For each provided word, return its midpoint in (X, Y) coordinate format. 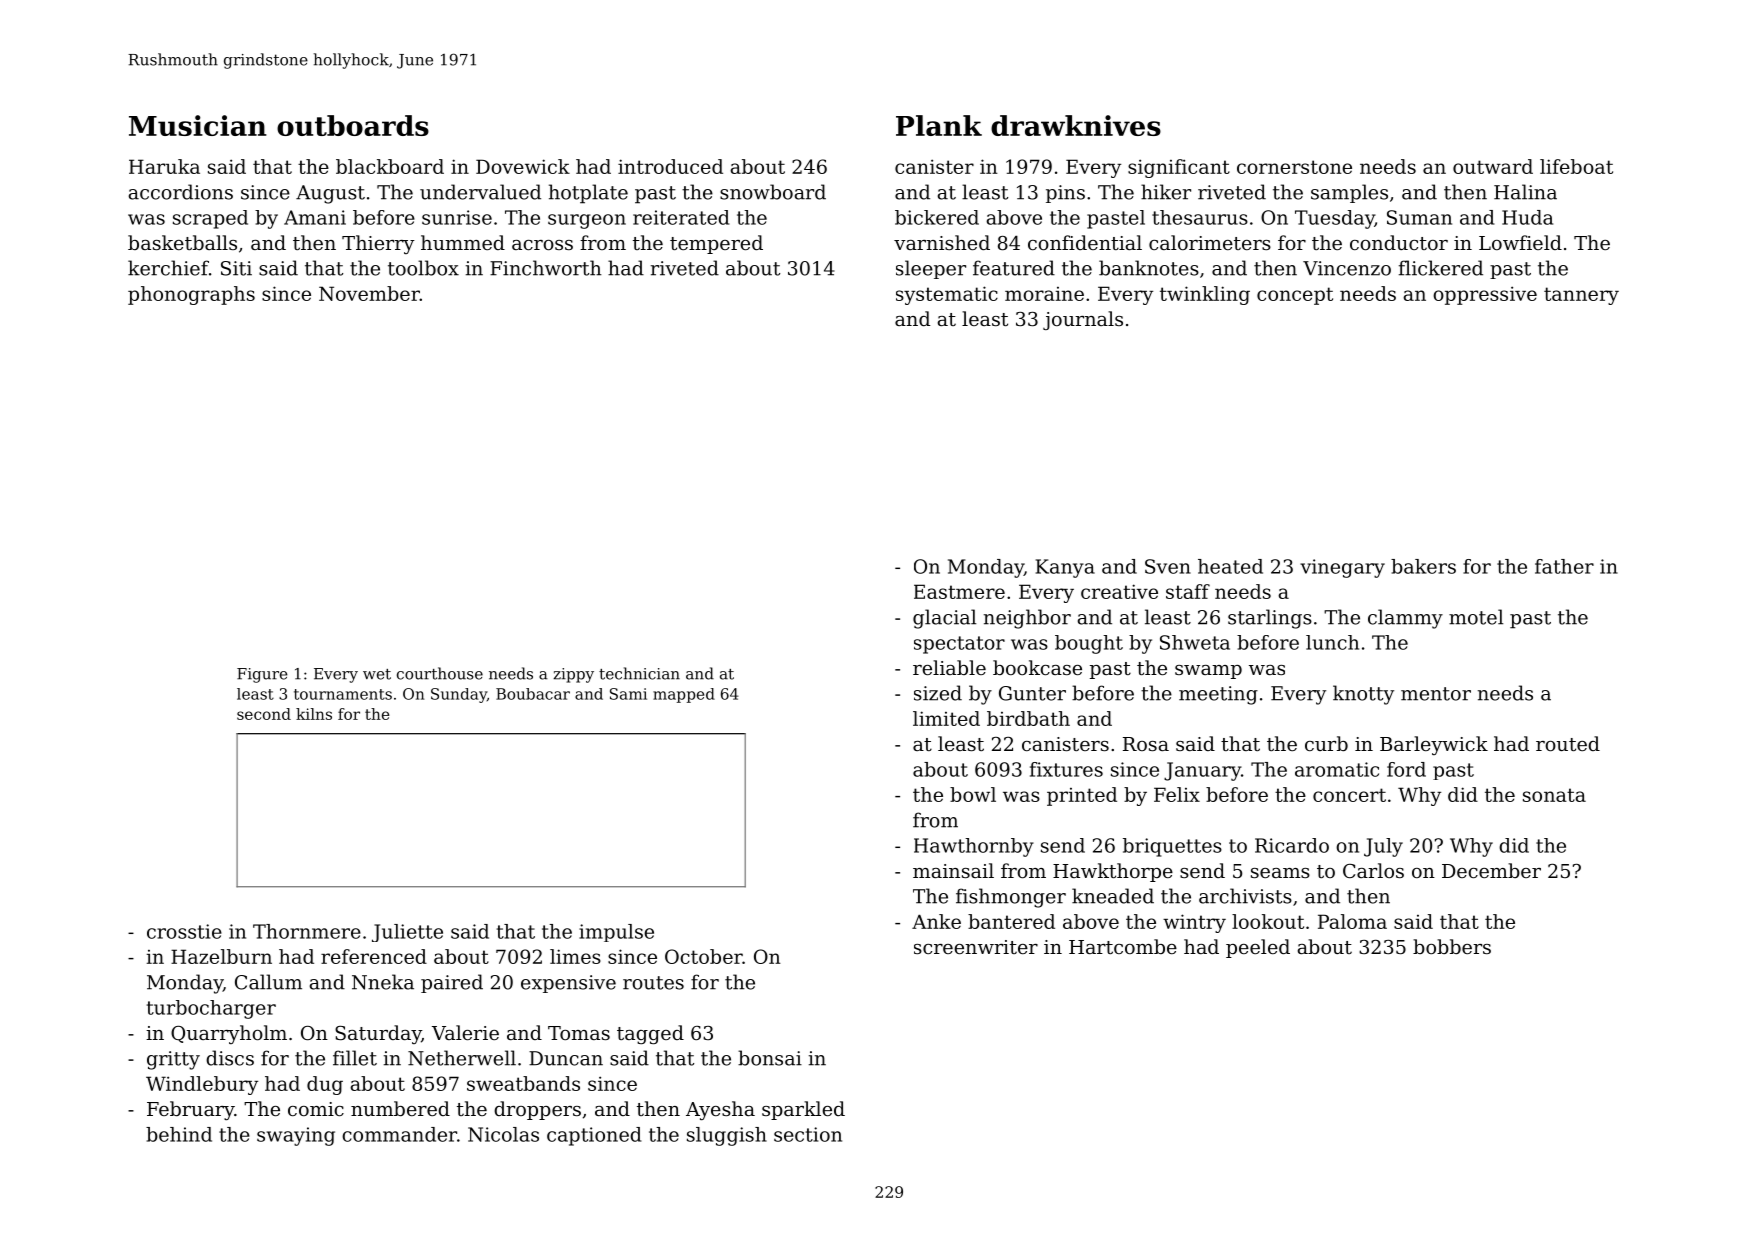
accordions (181, 192)
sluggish (727, 1136)
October (704, 956)
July (1383, 847)
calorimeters (1210, 242)
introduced (670, 166)
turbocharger (211, 1009)
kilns (314, 714)
